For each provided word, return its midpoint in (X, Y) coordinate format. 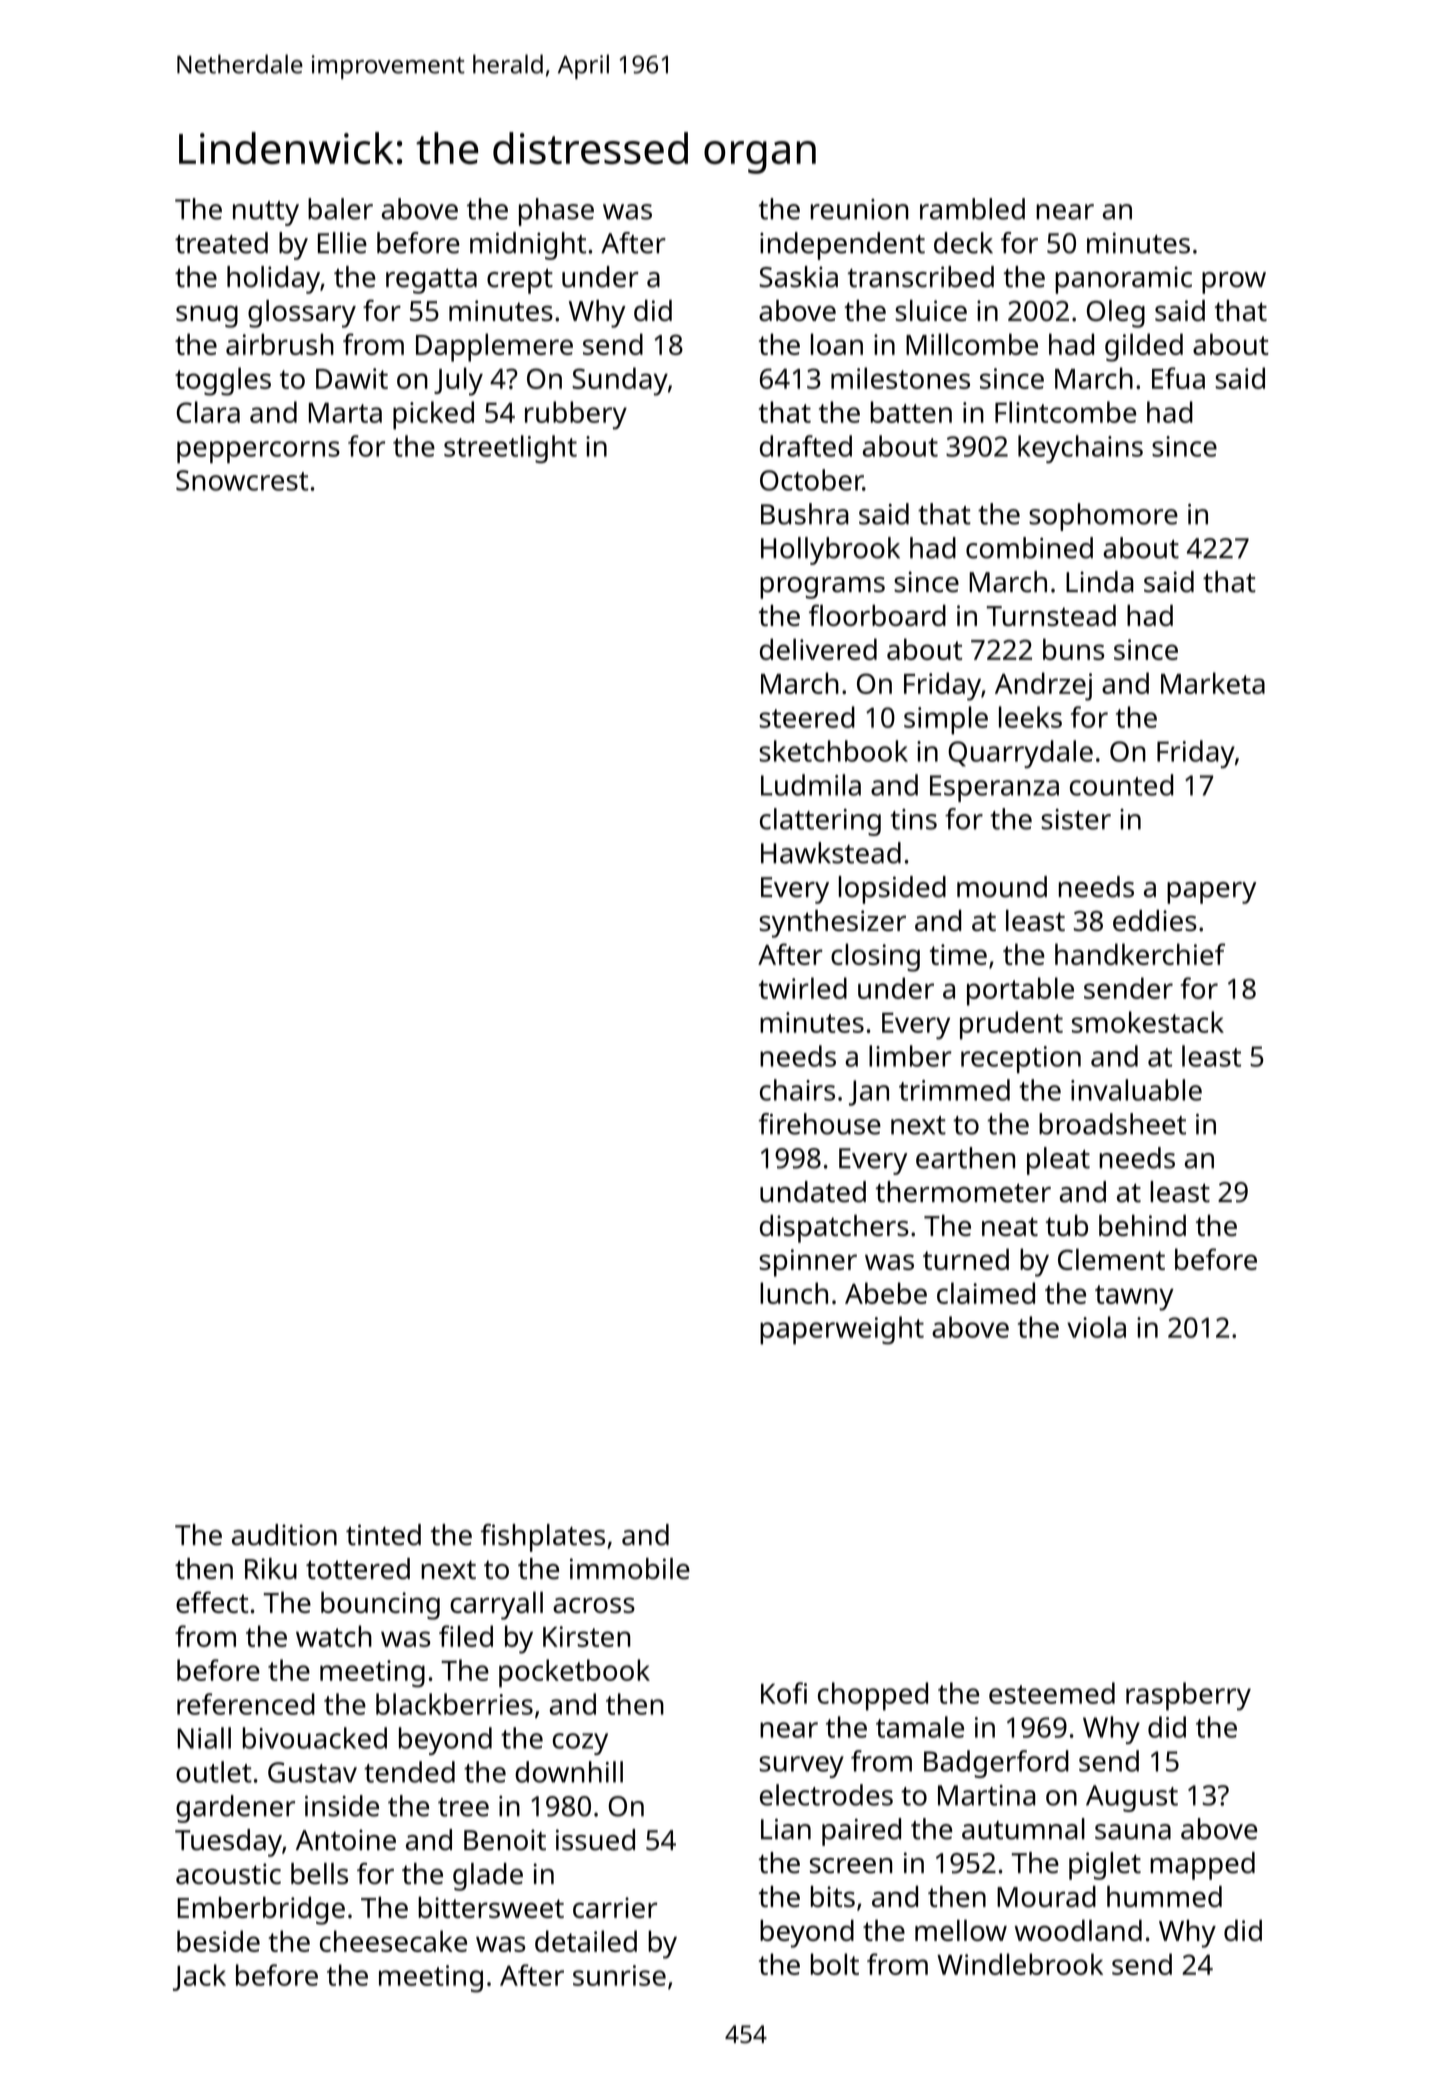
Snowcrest (242, 480)
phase (556, 212)
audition (284, 1535)
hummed (1164, 1896)
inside (342, 1806)
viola (1096, 1327)
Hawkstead (831, 853)
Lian (786, 1829)
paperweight (842, 1330)
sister (1076, 819)
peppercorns (258, 452)
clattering (820, 822)
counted (1121, 785)
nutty (266, 213)
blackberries (454, 1704)
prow (1234, 283)
